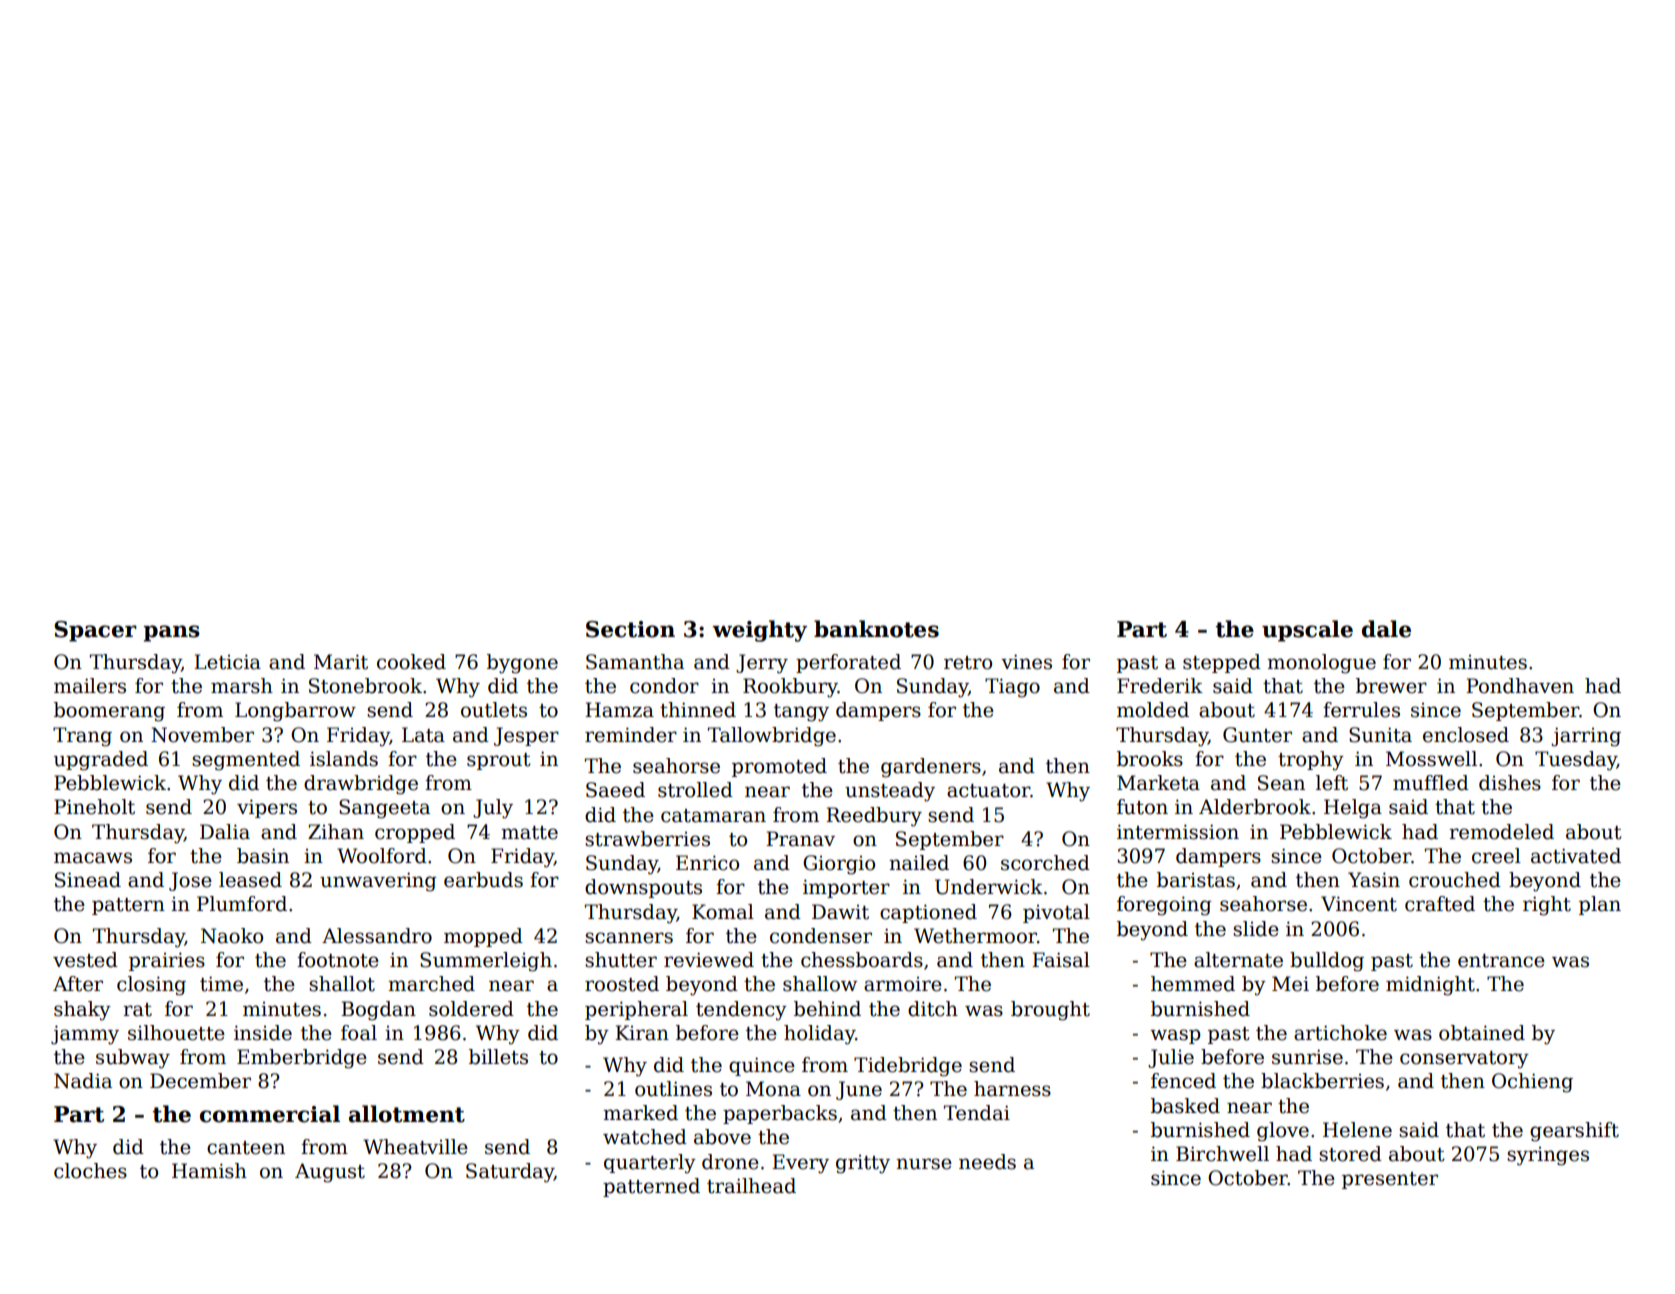 This screenshot has width=1675, height=1294. What do you see at coordinates (1501, 961) in the screenshot?
I see `entrance` at bounding box center [1501, 961].
